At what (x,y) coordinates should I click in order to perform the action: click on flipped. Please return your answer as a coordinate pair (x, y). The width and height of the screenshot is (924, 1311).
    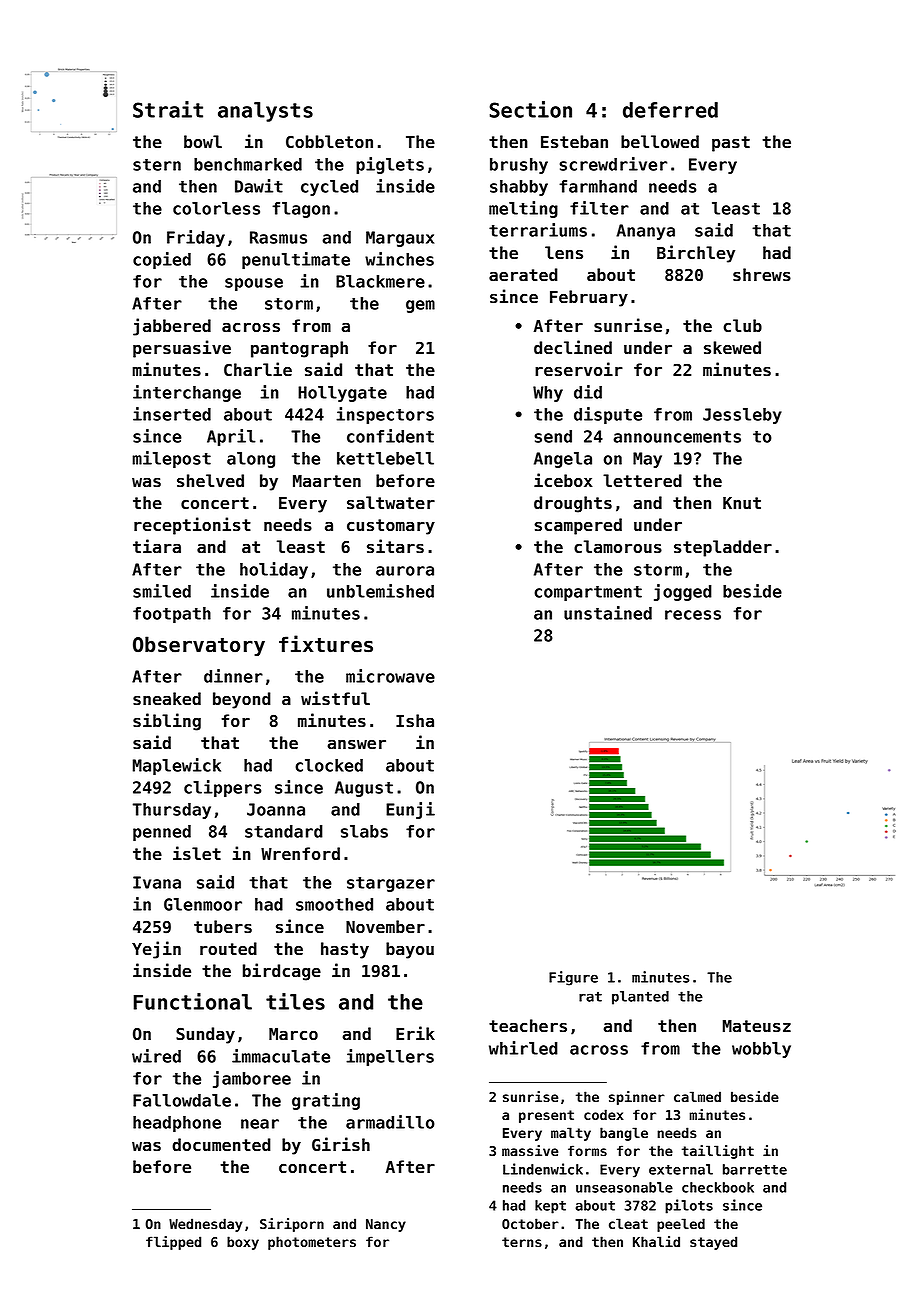
    Looking at the image, I should click on (173, 1243).
